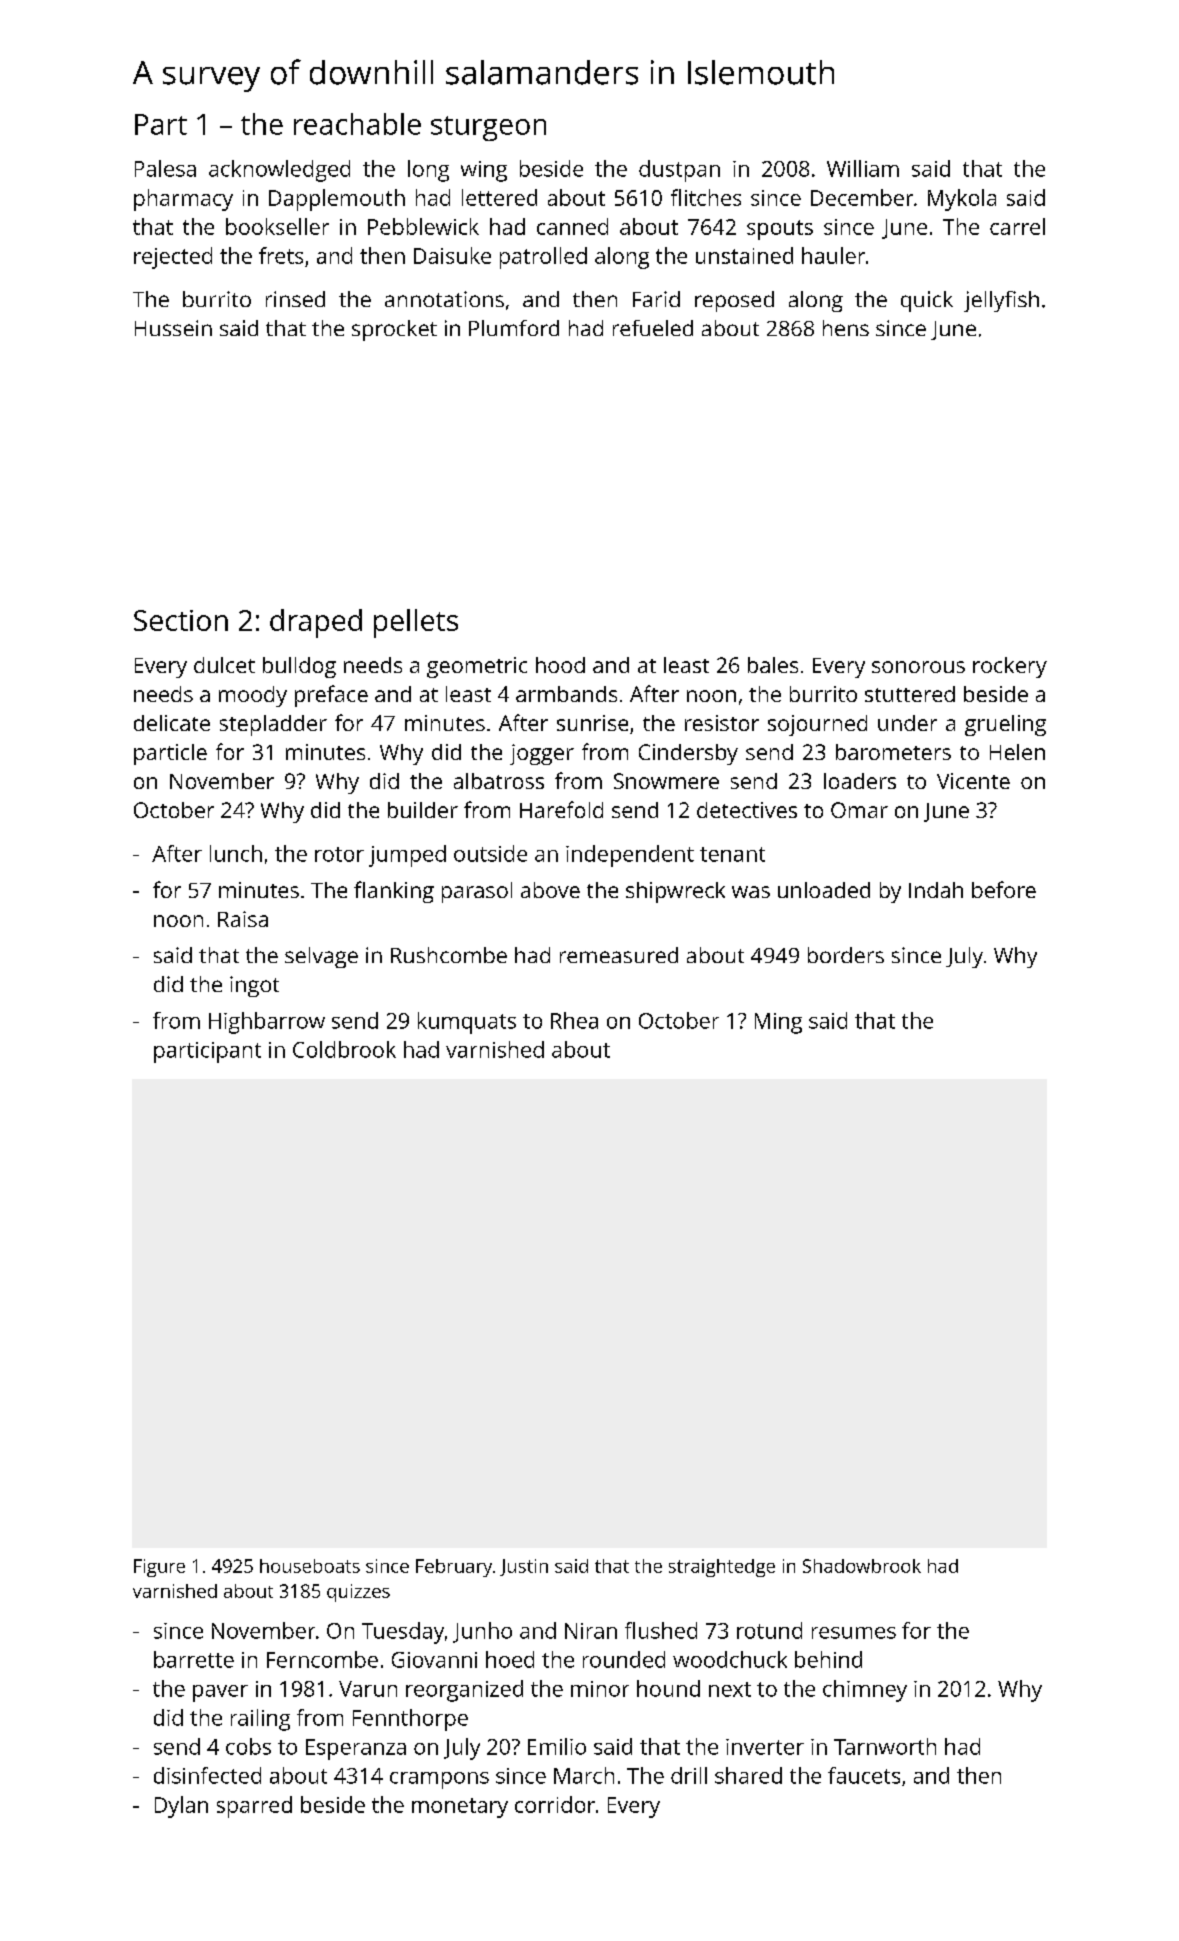 This screenshot has height=1941, width=1179. I want to click on hood, so click(560, 665).
